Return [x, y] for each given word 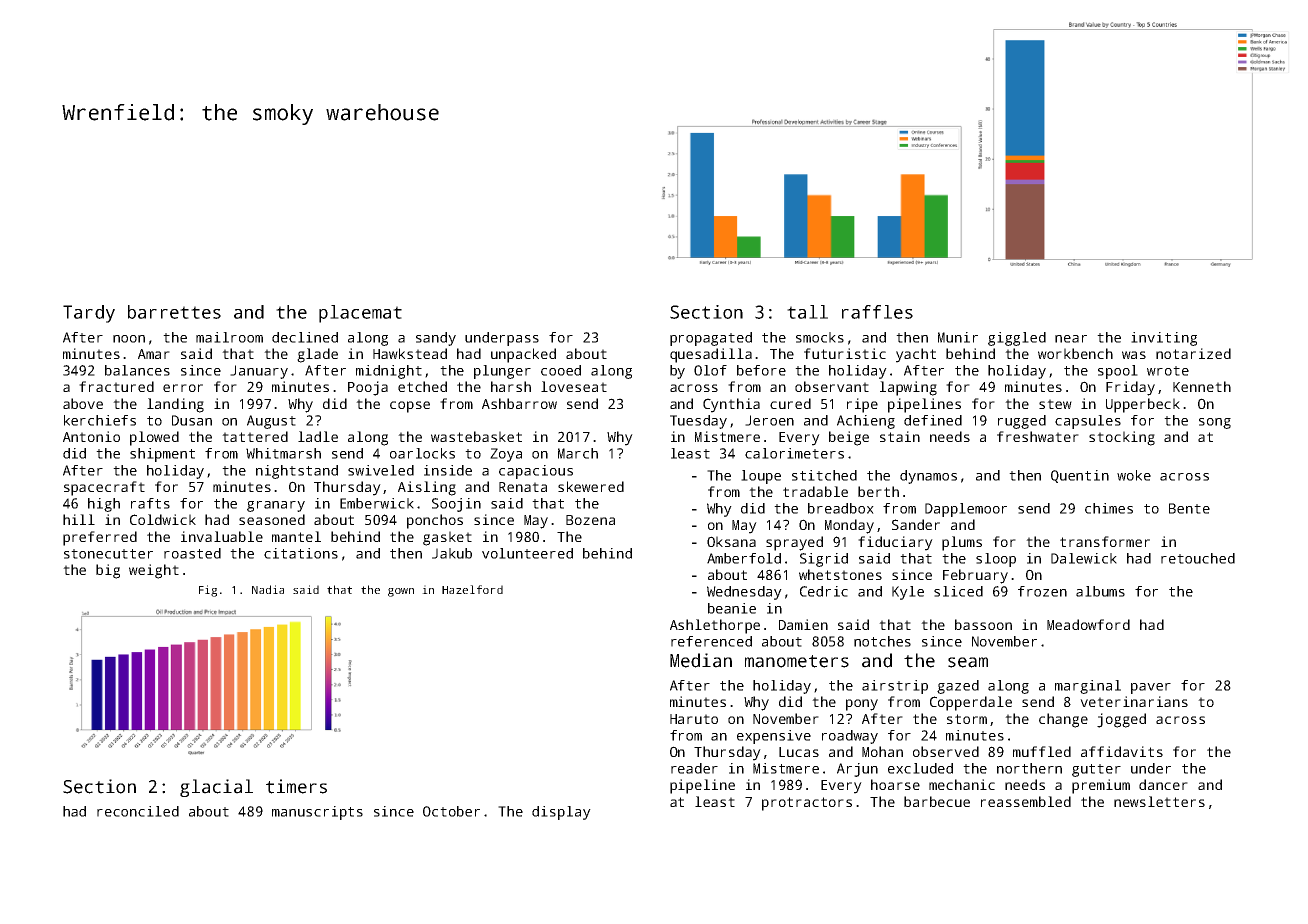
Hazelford [472, 589]
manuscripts [317, 813]
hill [79, 519]
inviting [1164, 339]
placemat [360, 314]
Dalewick [1084, 558]
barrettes [174, 312]
